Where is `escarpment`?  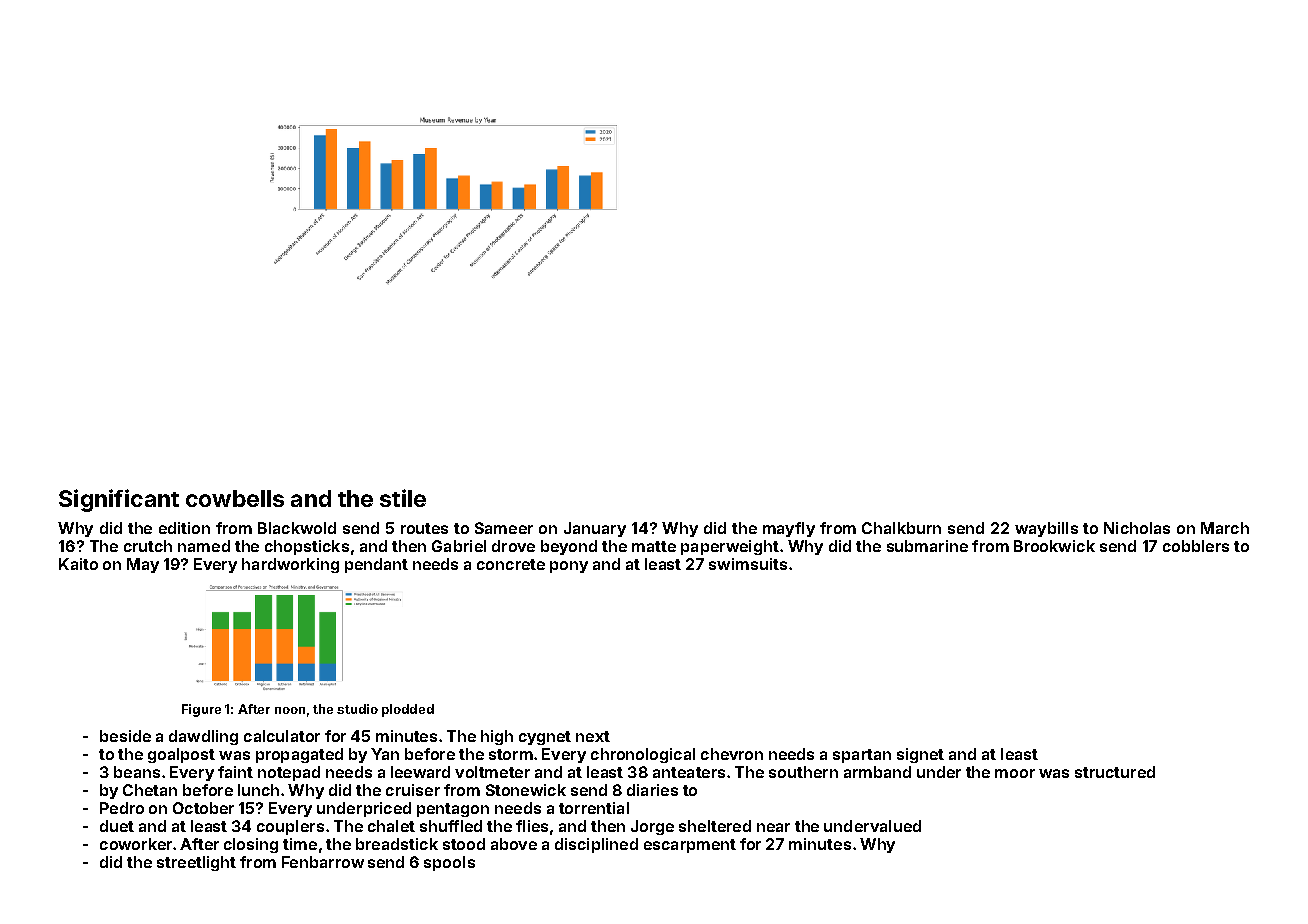 escarpment is located at coordinates (690, 846).
